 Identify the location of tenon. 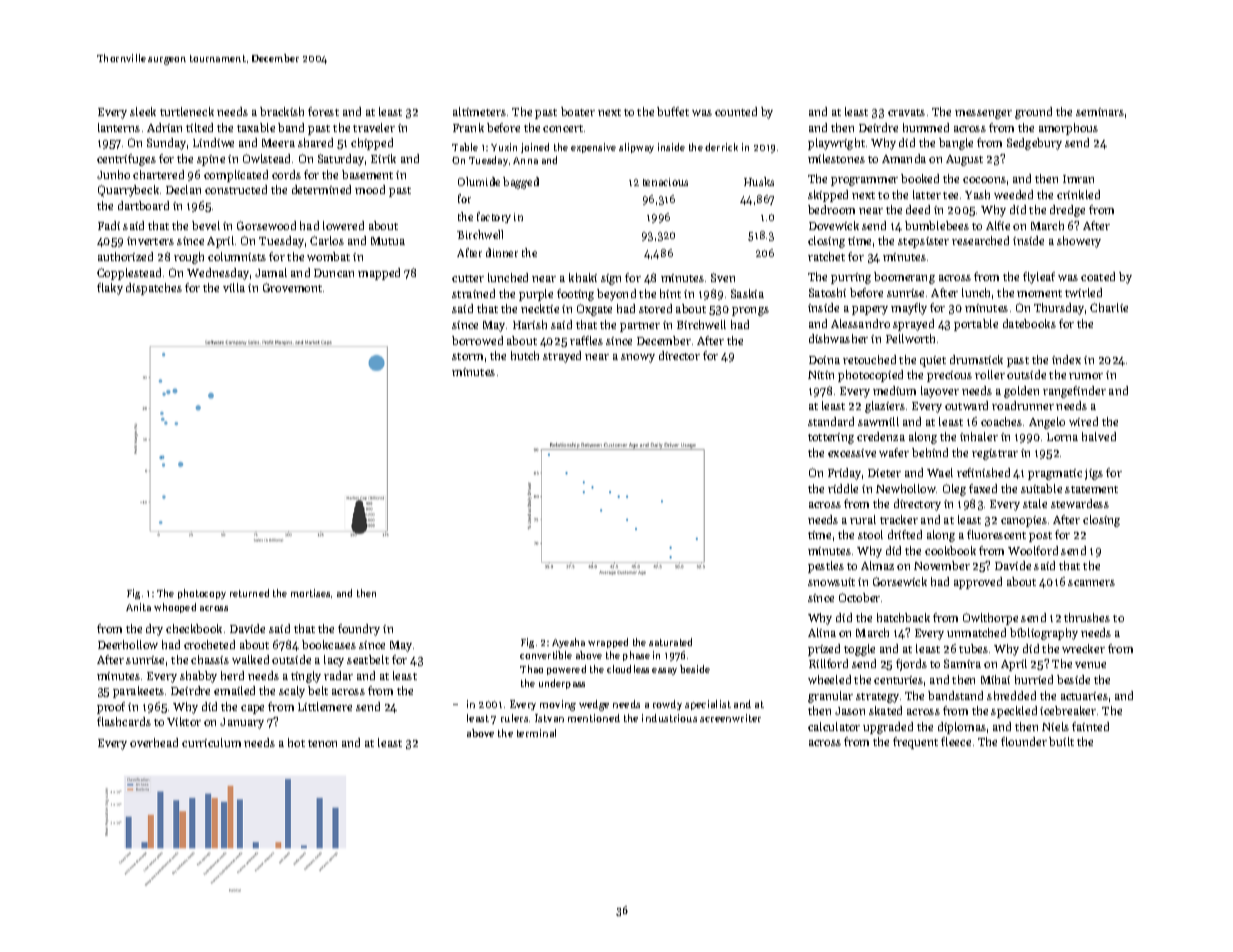
(322, 743).
